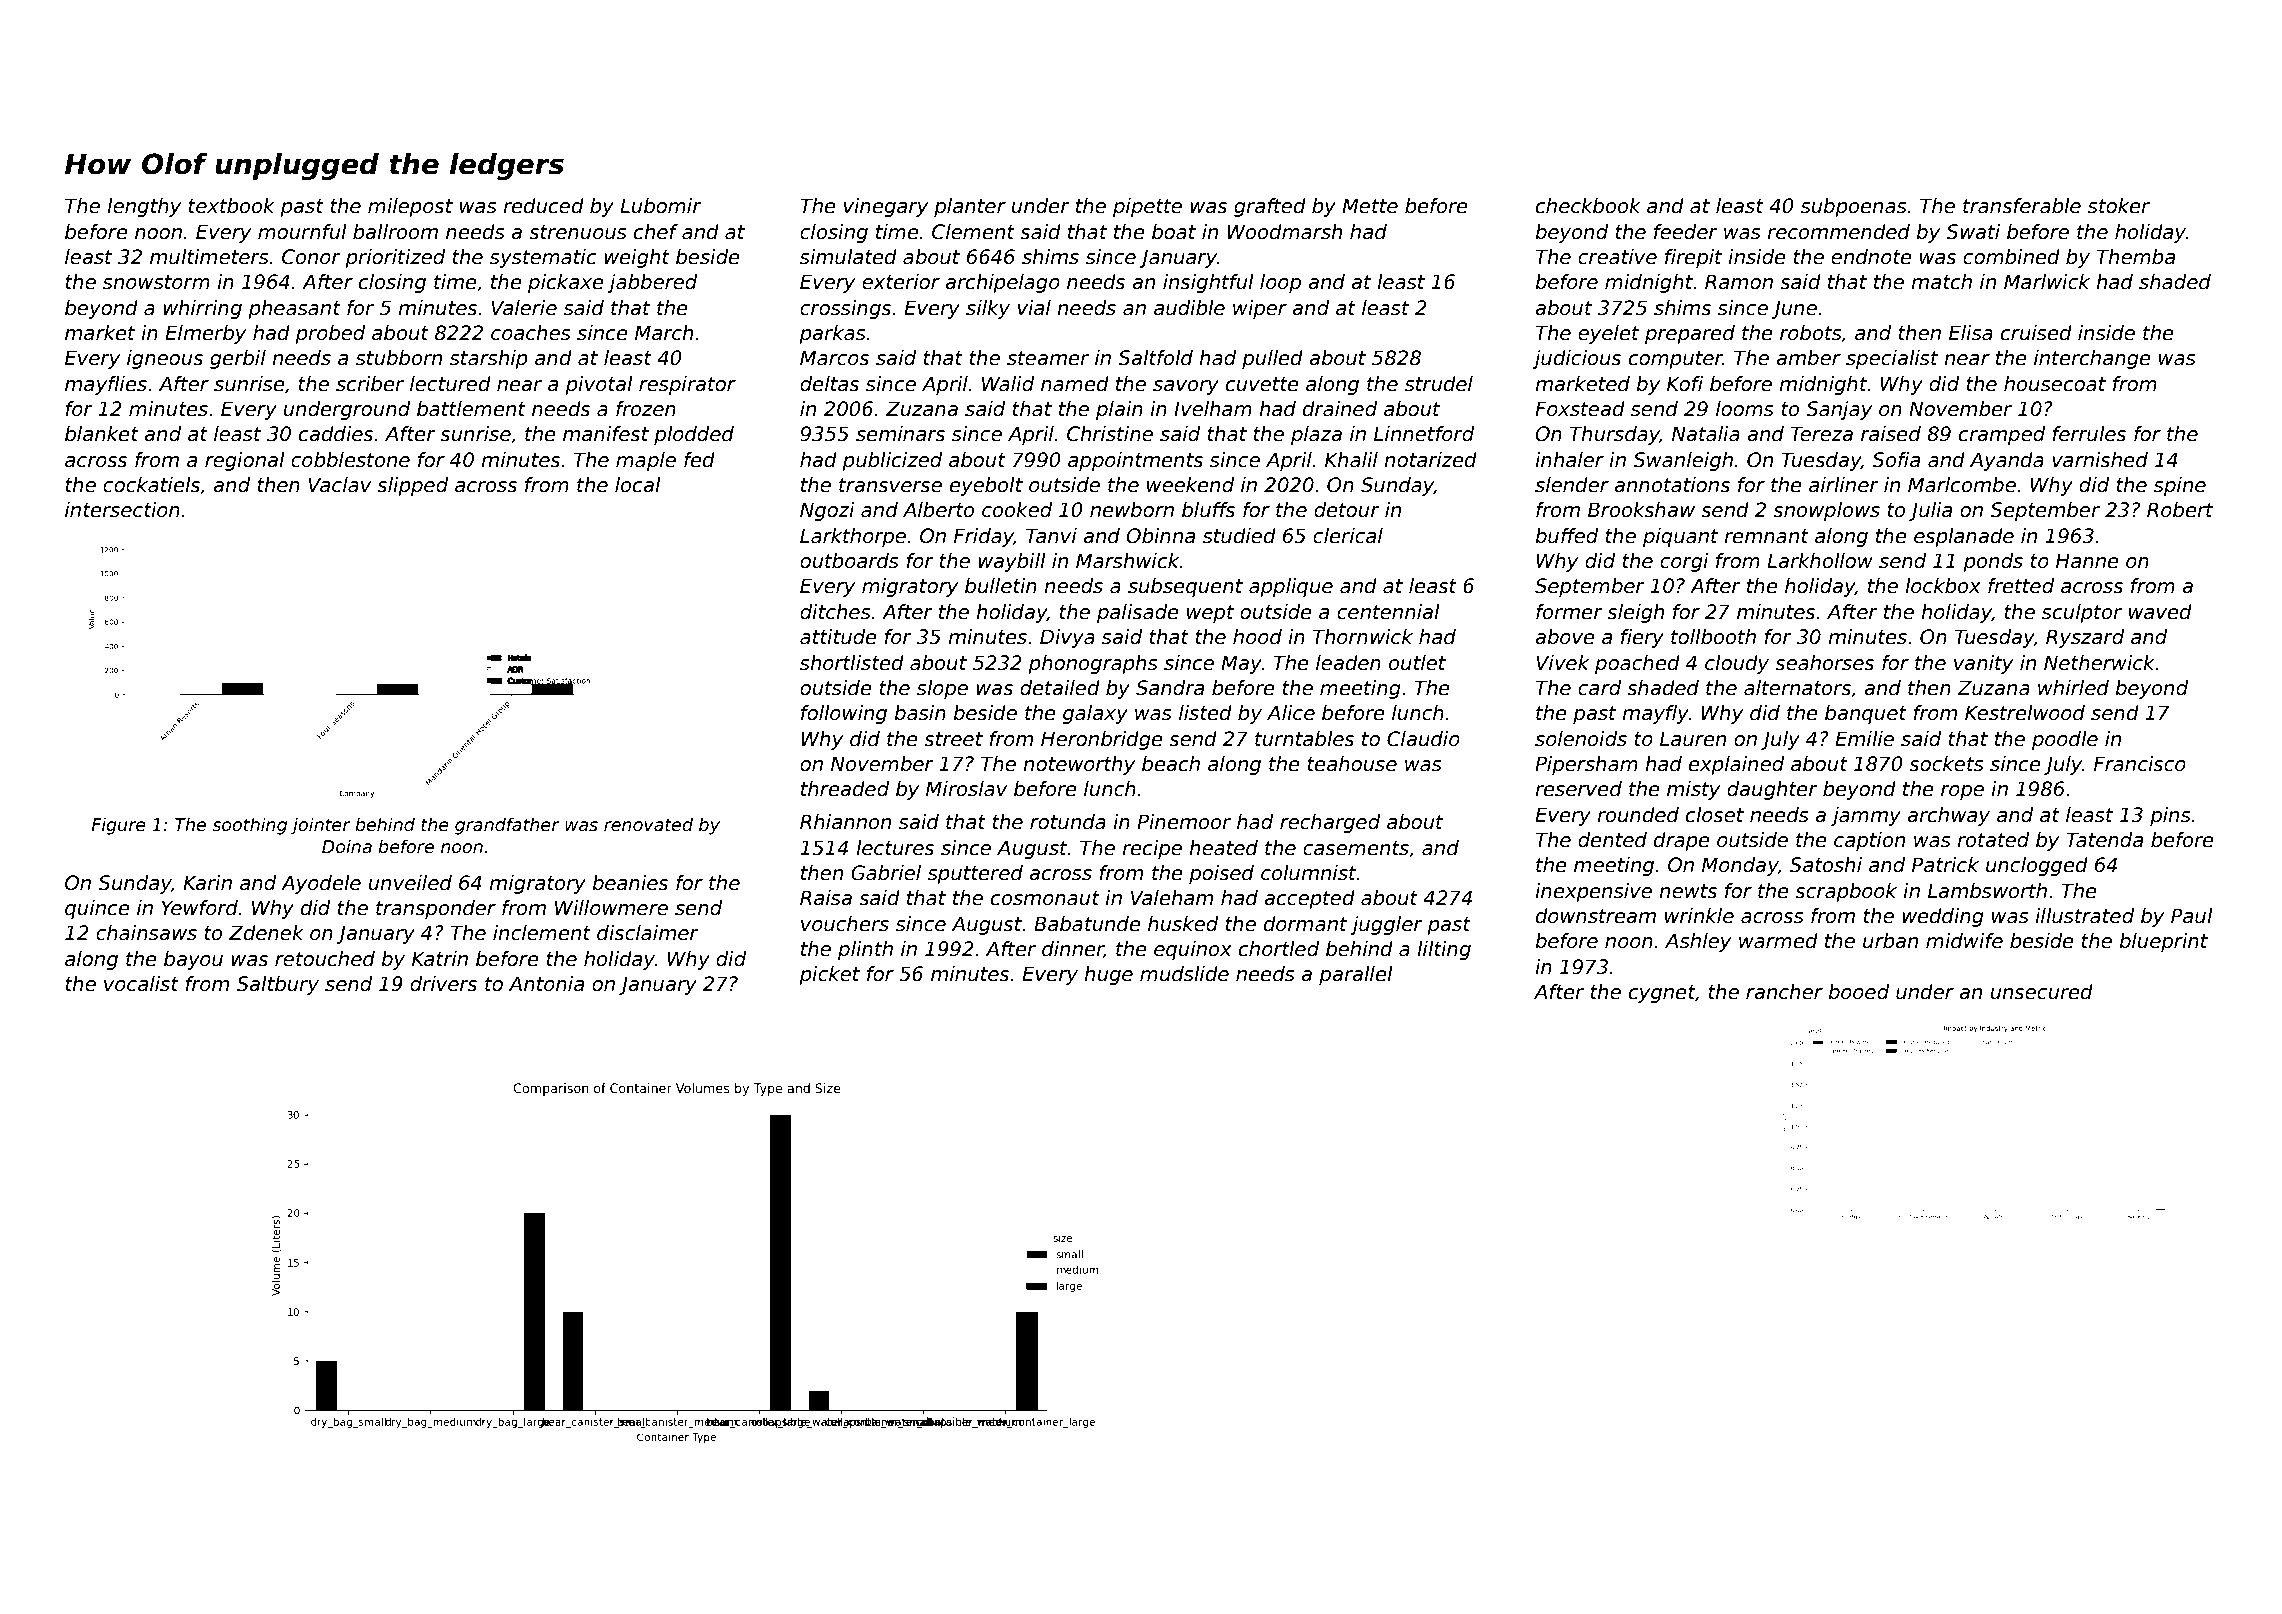  Describe the element at coordinates (119, 826) in the document. I see `Figure` at that location.
